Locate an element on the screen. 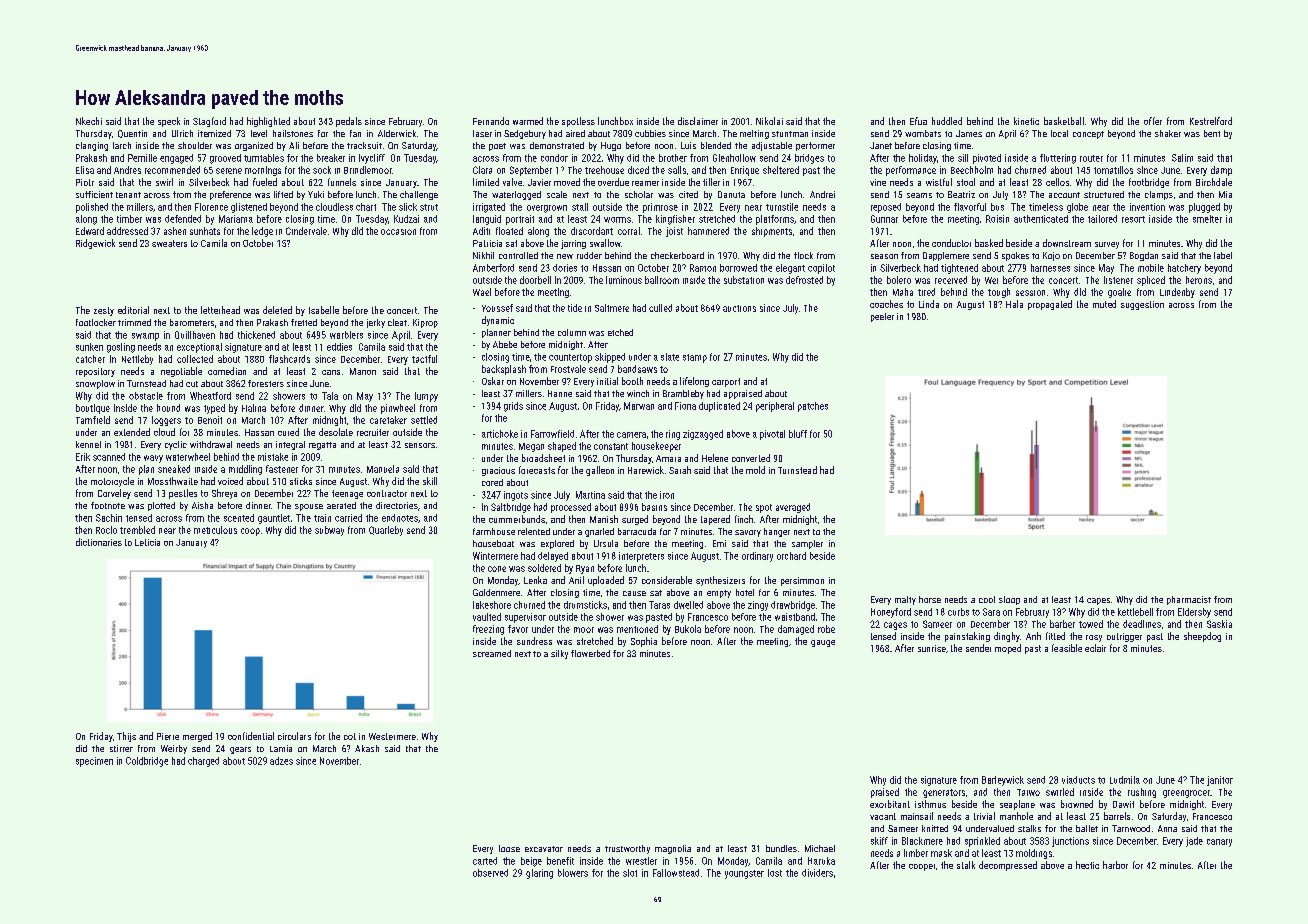 Image resolution: width=1308 pixels, height=924 pixels. processed is located at coordinates (571, 508).
